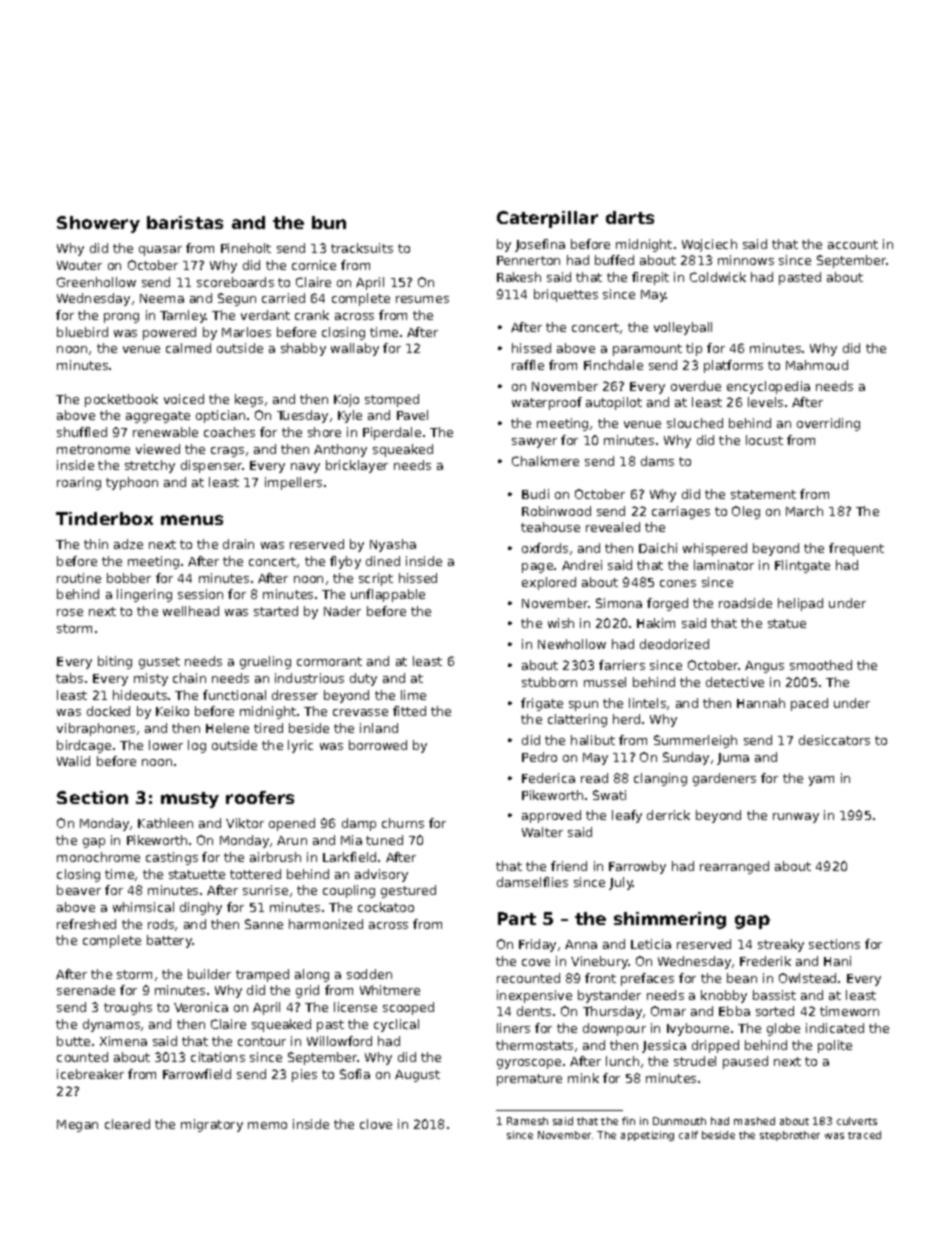 The width and height of the screenshot is (952, 1233). Describe the element at coordinates (527, 1121) in the screenshot. I see `Ramesh` at that location.
